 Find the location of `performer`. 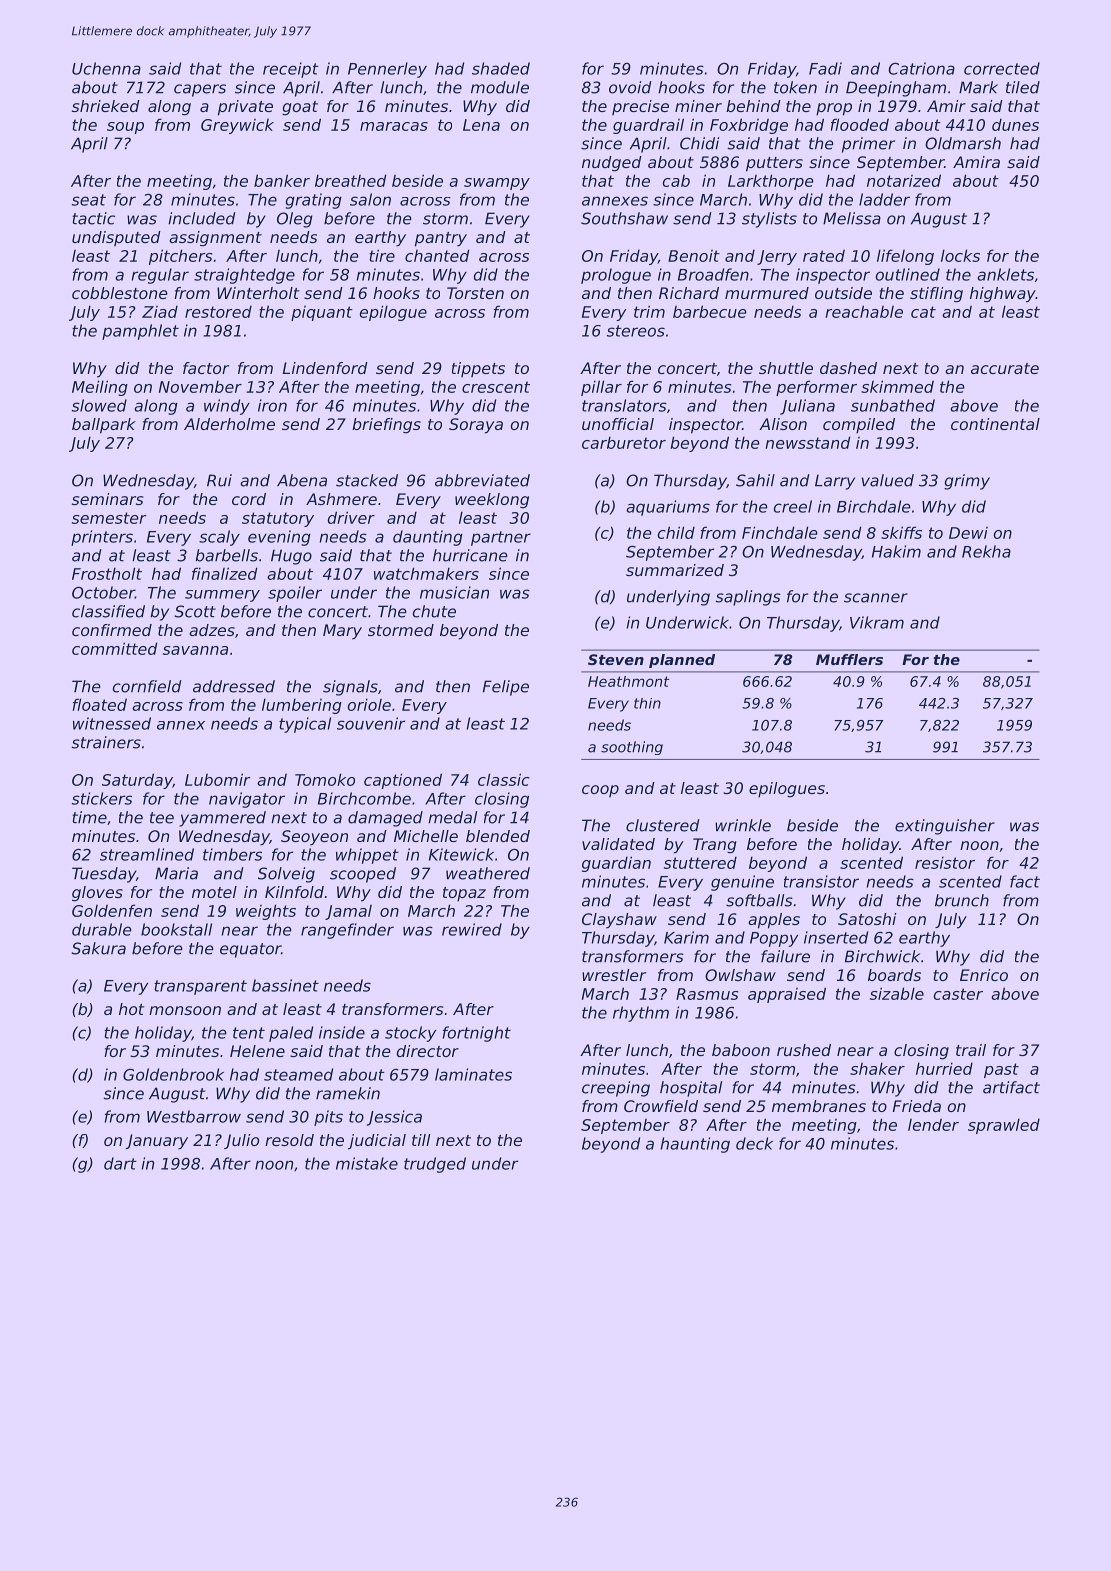

performer is located at coordinates (816, 388).
